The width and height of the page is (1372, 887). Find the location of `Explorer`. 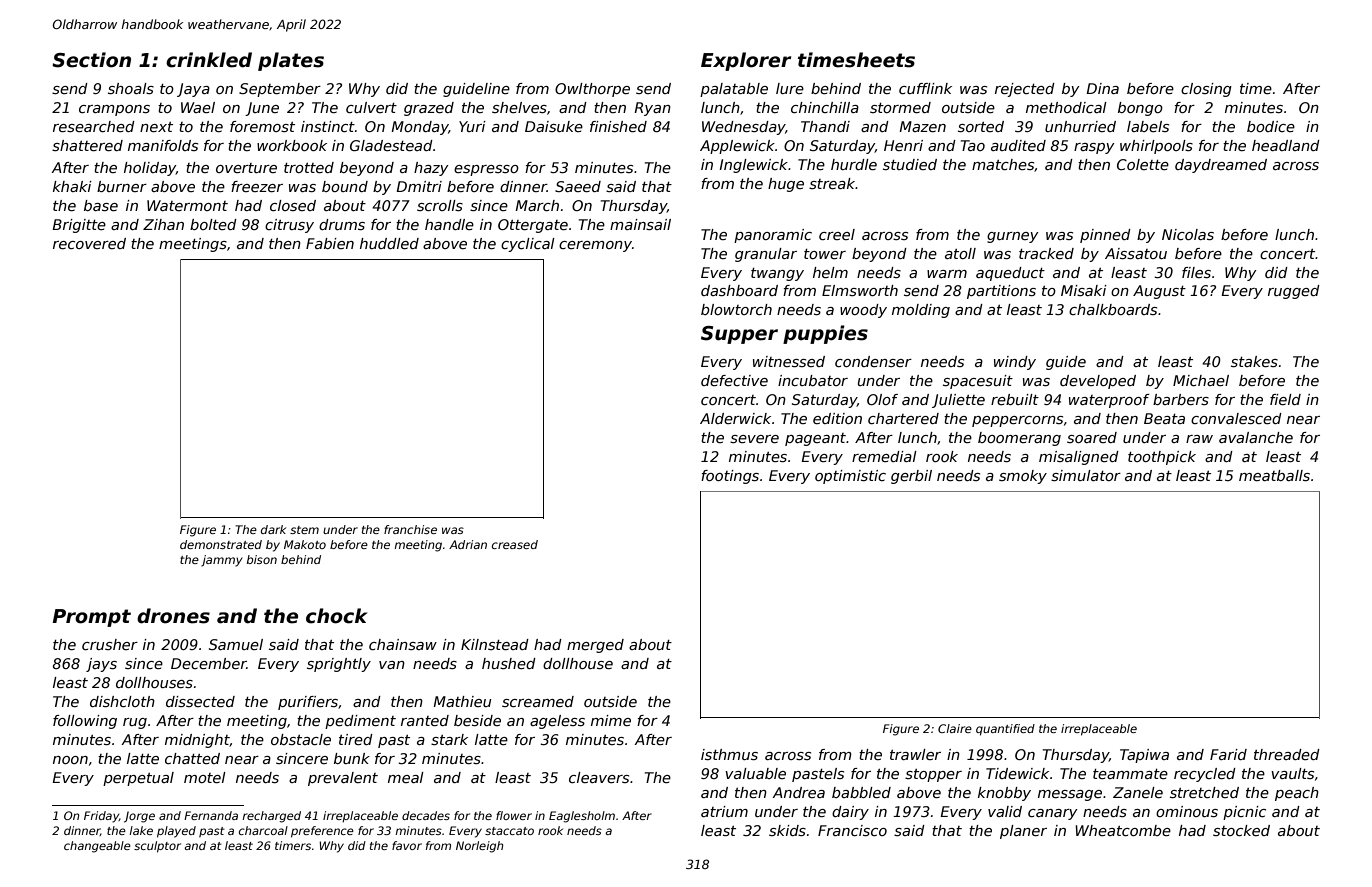

Explorer is located at coordinates (746, 61).
